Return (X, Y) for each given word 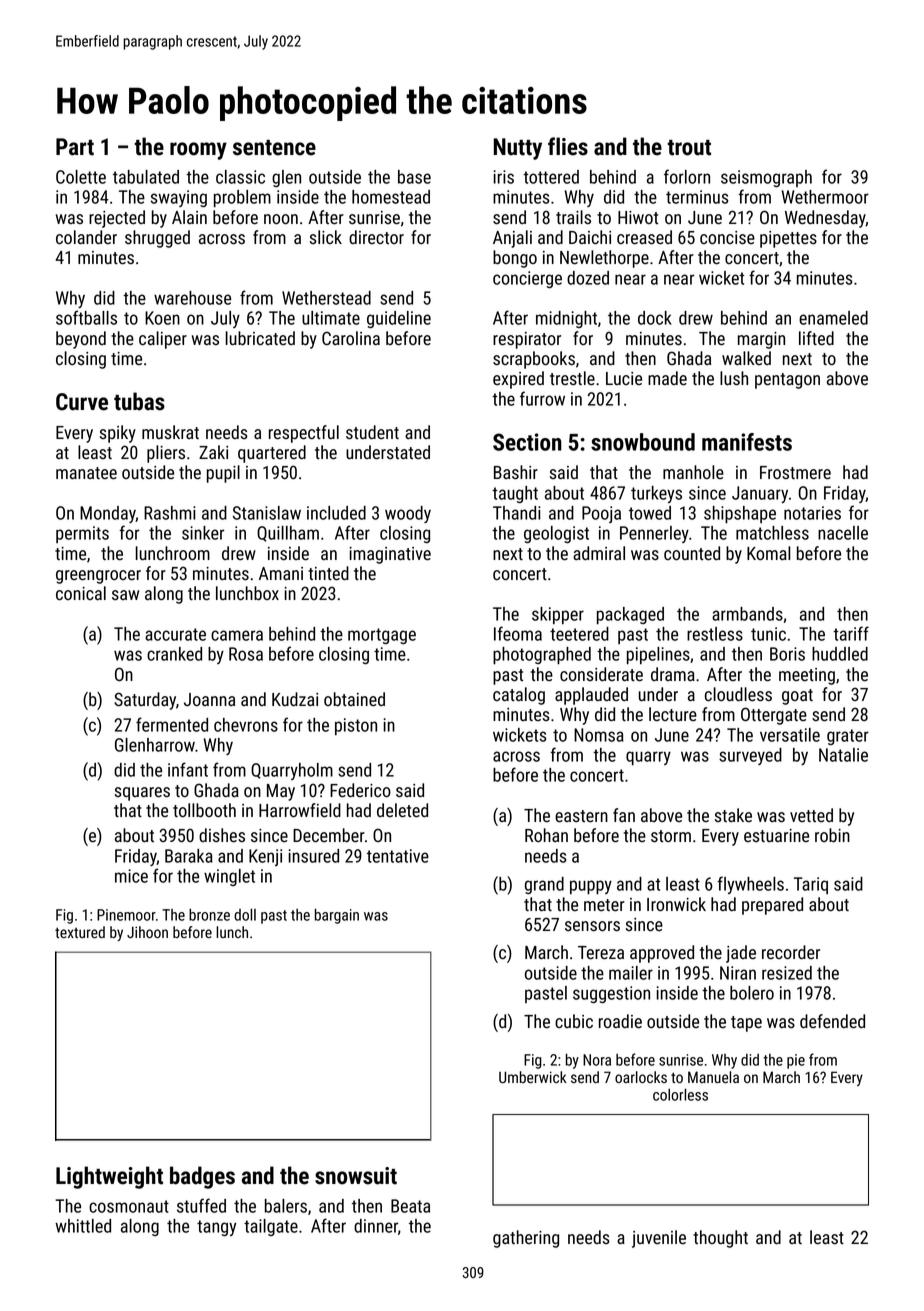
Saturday (145, 701)
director (376, 237)
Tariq (811, 885)
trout (689, 148)
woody (408, 514)
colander (86, 237)
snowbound (643, 442)
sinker (203, 533)
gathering (526, 1239)
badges (202, 1177)
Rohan (546, 835)
